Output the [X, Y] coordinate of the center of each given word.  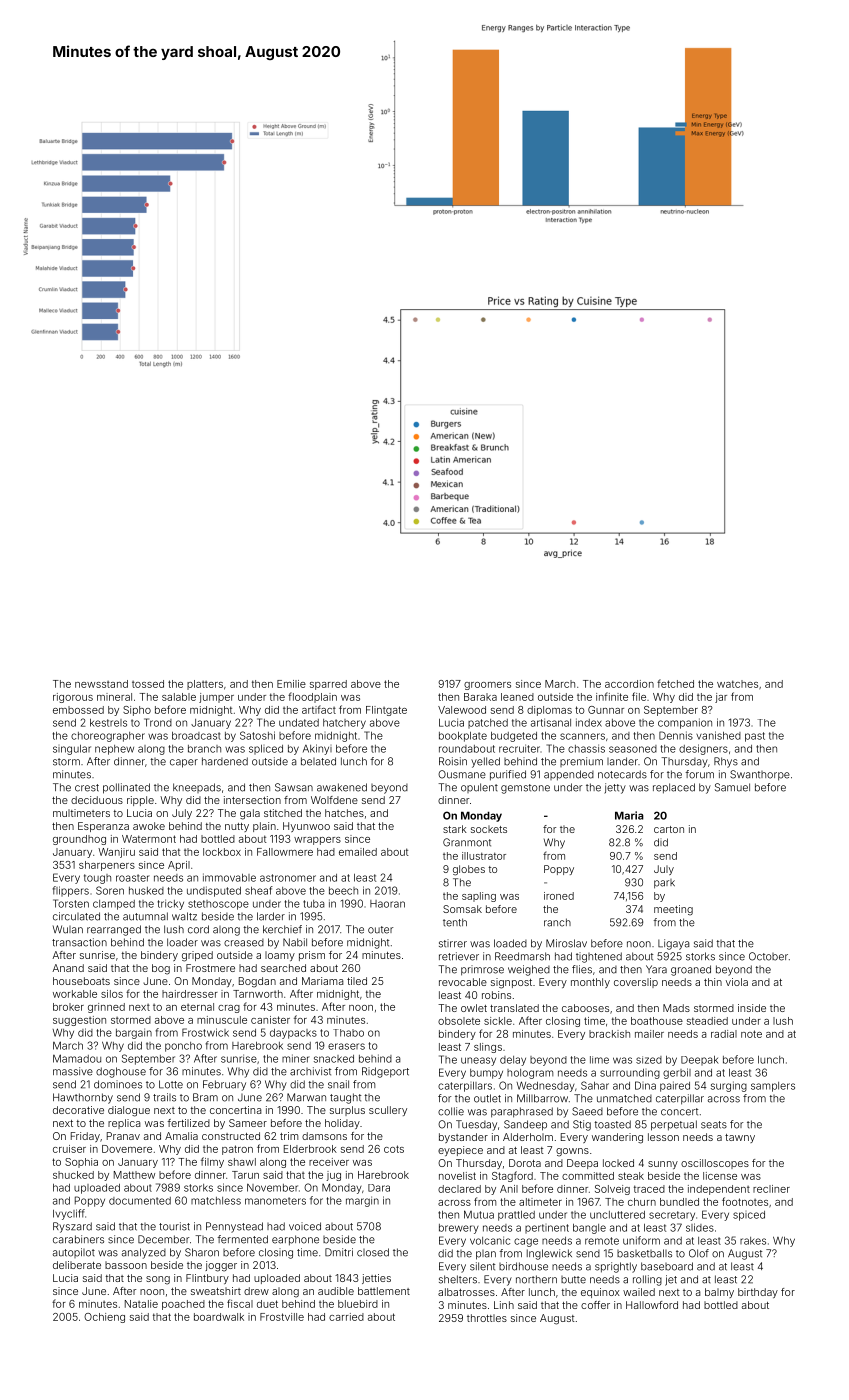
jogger [221, 1266]
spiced [749, 1216]
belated [318, 761]
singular [72, 750]
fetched [675, 683]
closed [373, 1252]
